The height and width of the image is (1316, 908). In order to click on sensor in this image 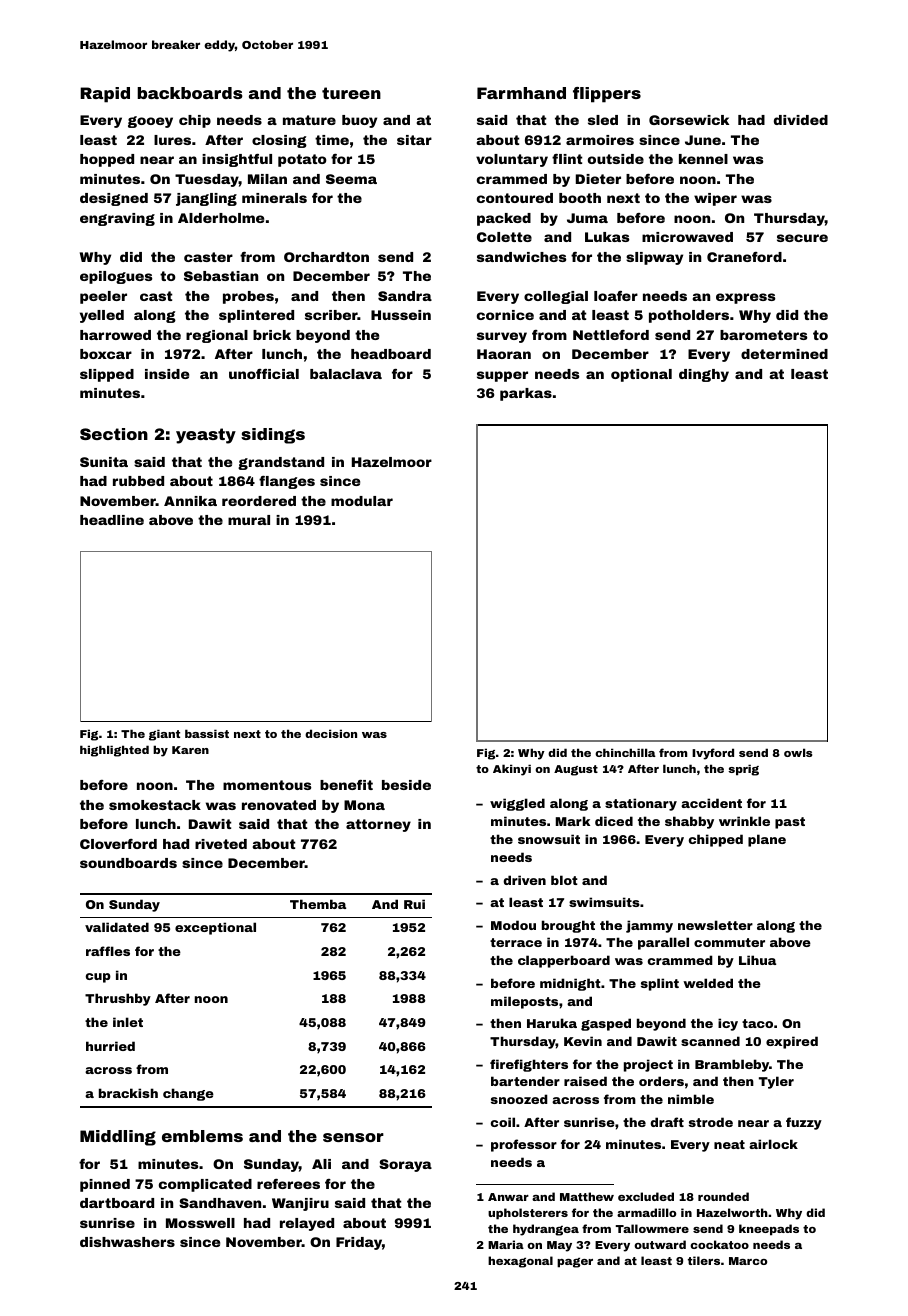, I will do `click(353, 1137)`.
